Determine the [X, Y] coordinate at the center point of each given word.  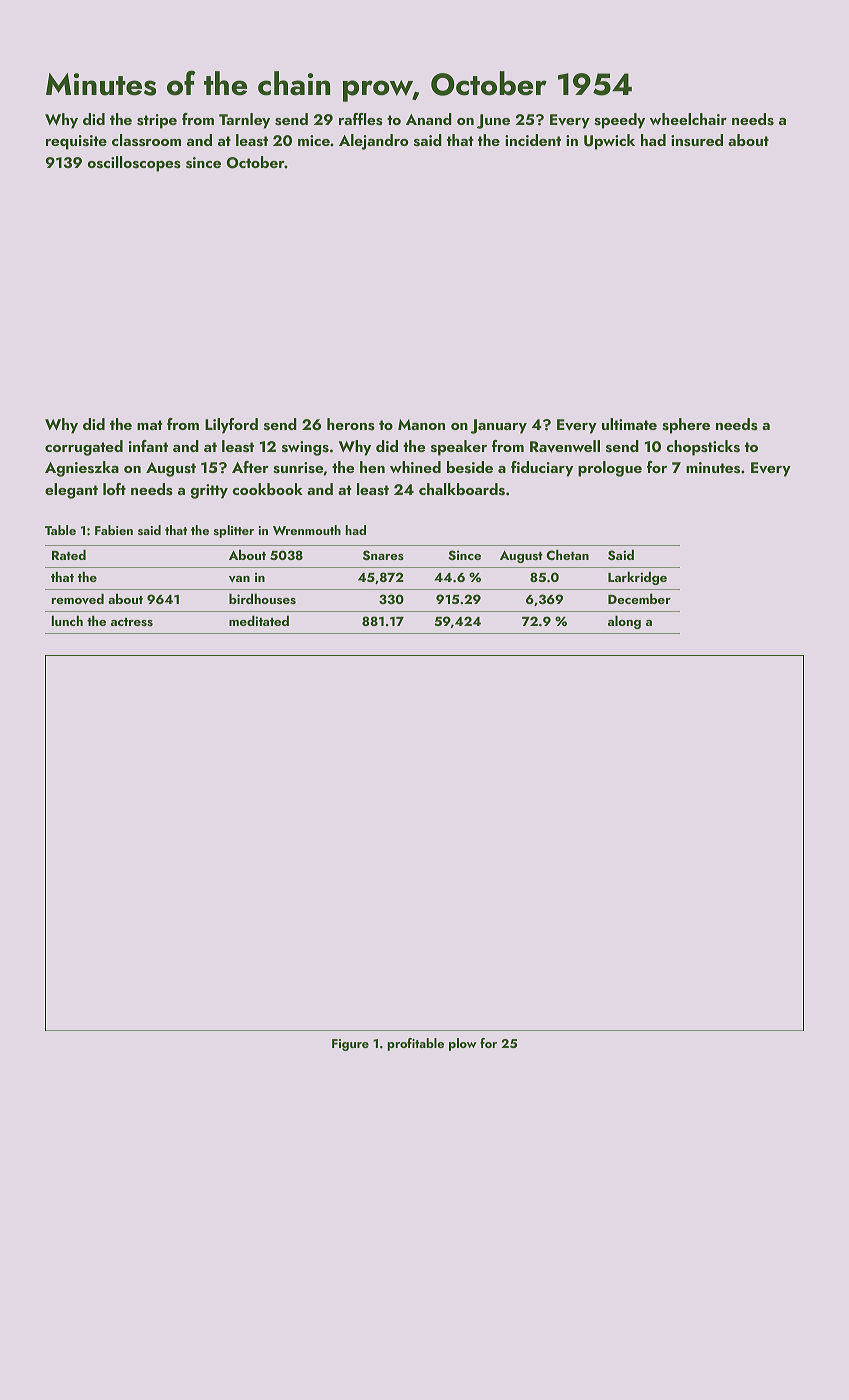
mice [314, 140]
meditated [259, 620]
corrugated [84, 448]
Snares [383, 555]
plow [462, 1044]
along [624, 622]
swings [305, 448]
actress [132, 622]
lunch [67, 620]
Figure [350, 1045]
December [639, 598]
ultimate [629, 424]
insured [697, 140]
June [493, 121]
